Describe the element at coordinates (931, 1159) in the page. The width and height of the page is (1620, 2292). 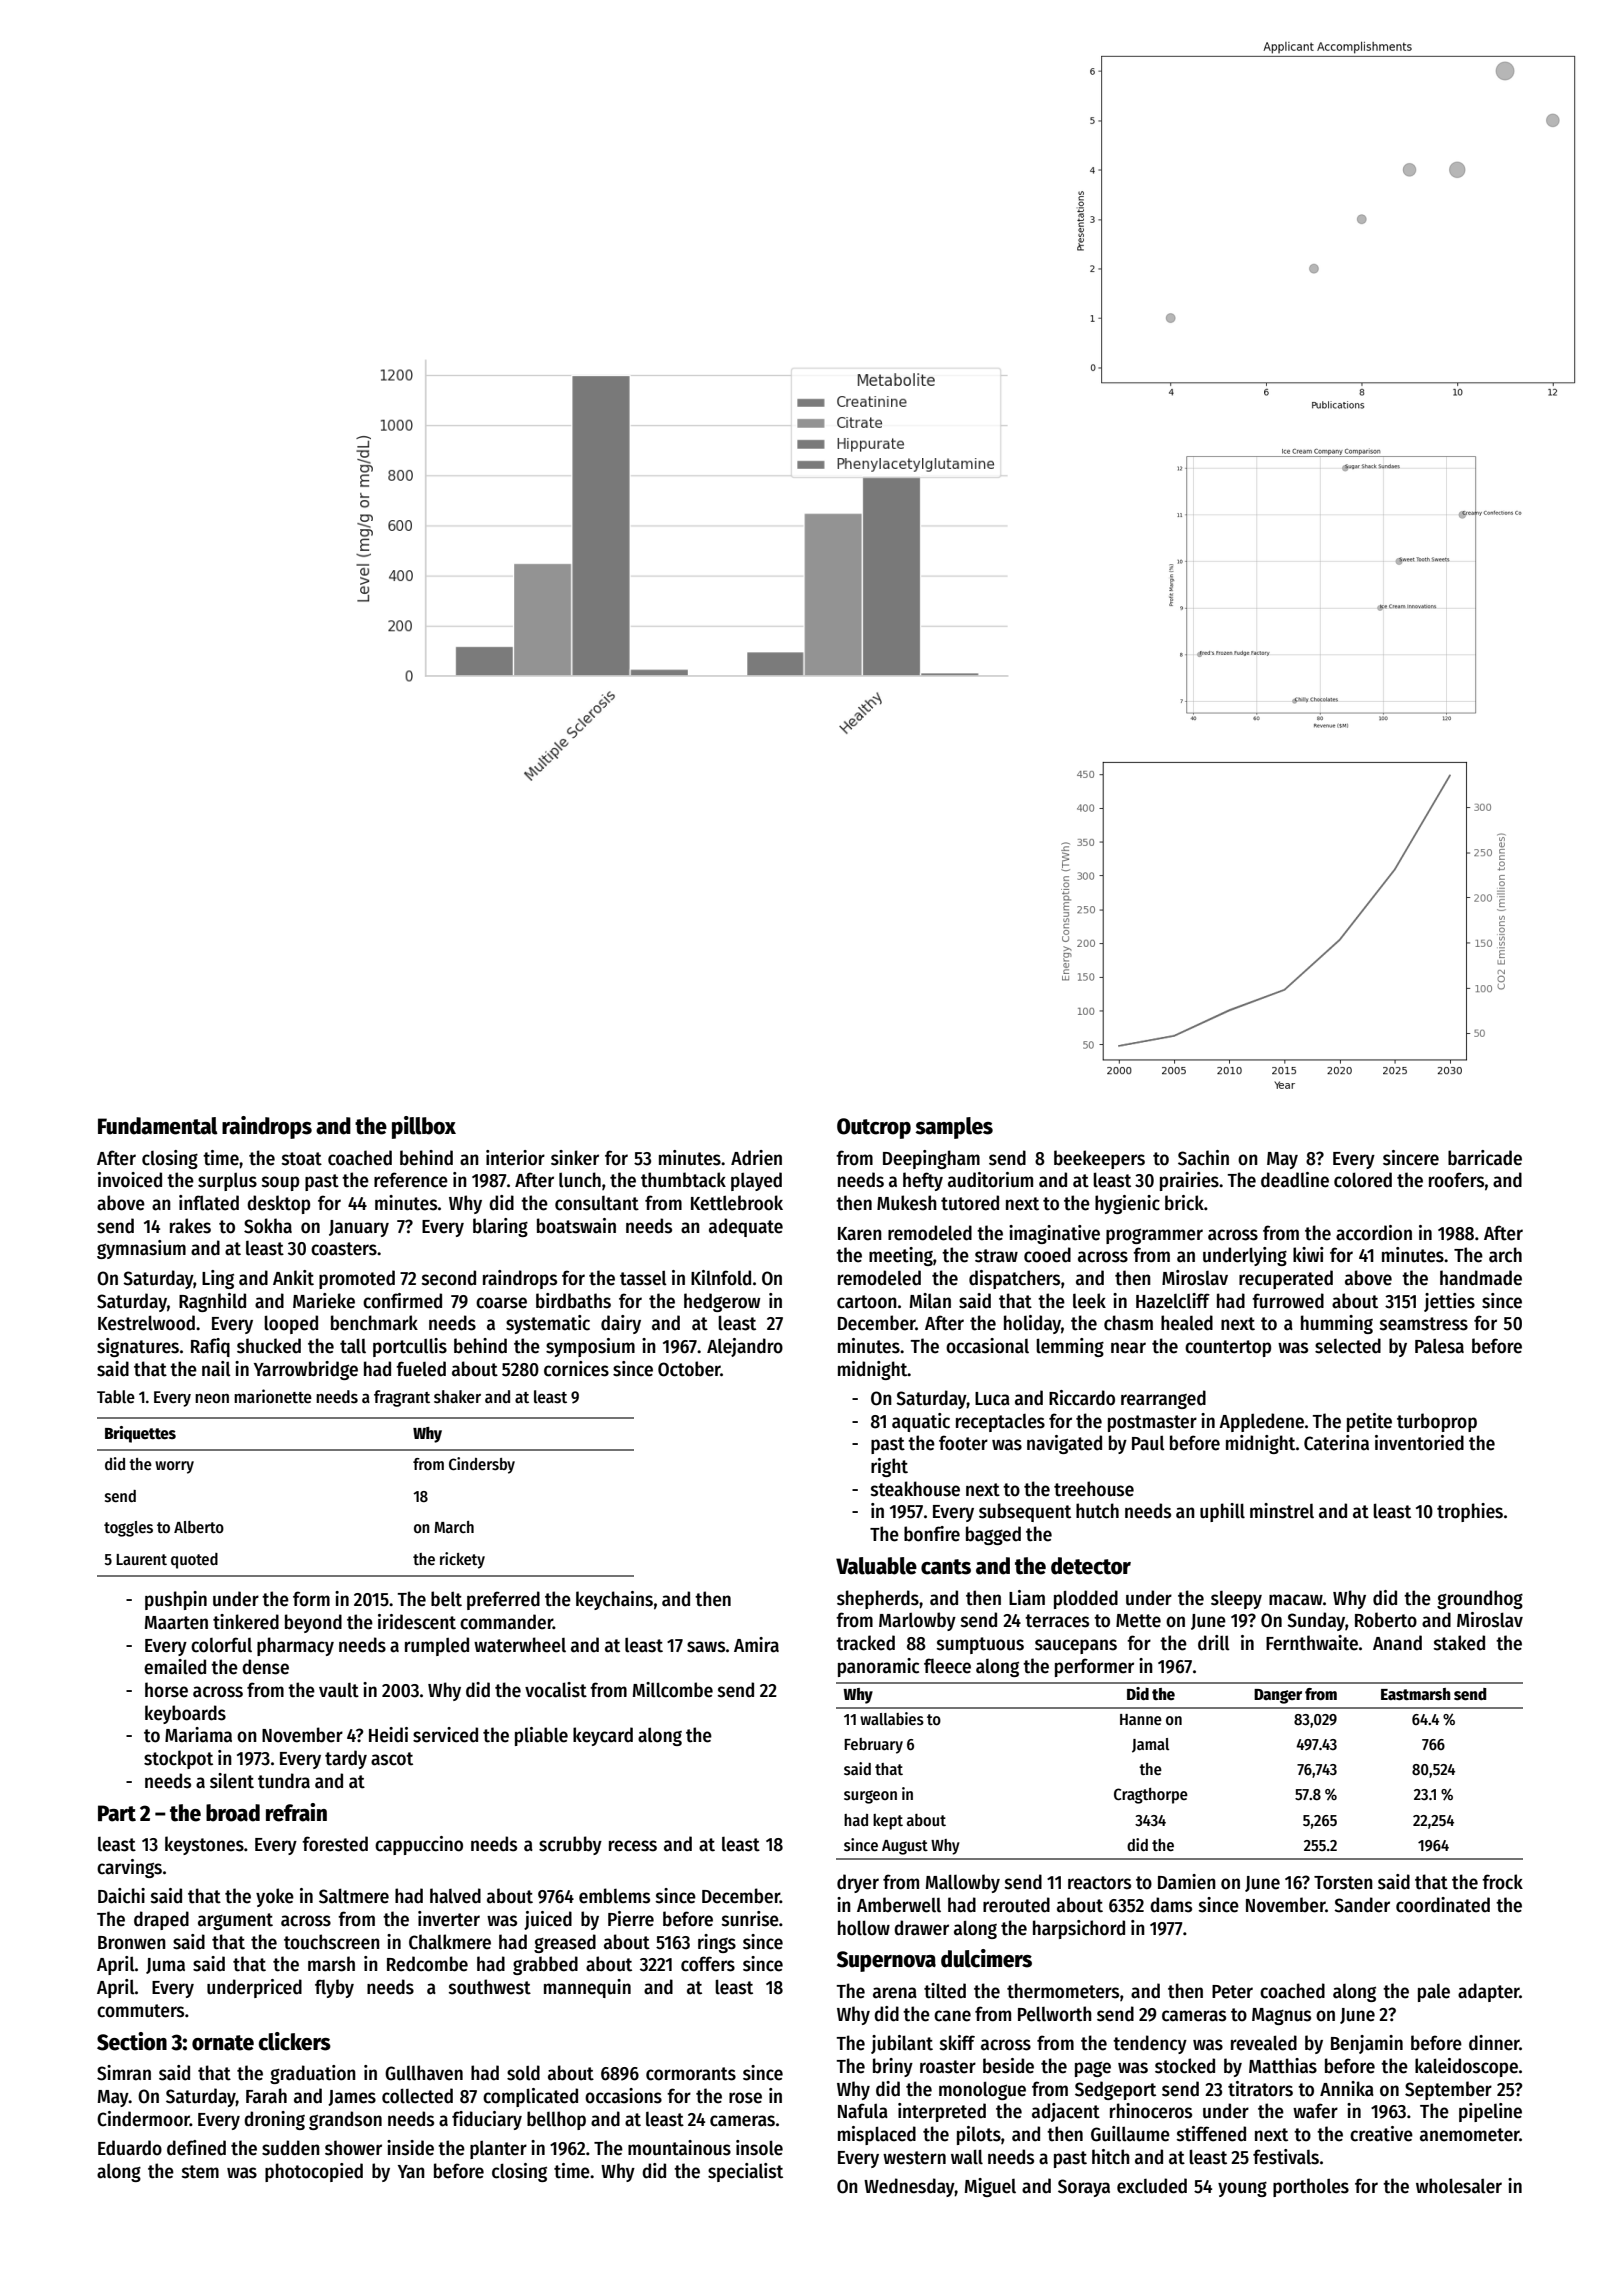
I see `Deepingham` at that location.
